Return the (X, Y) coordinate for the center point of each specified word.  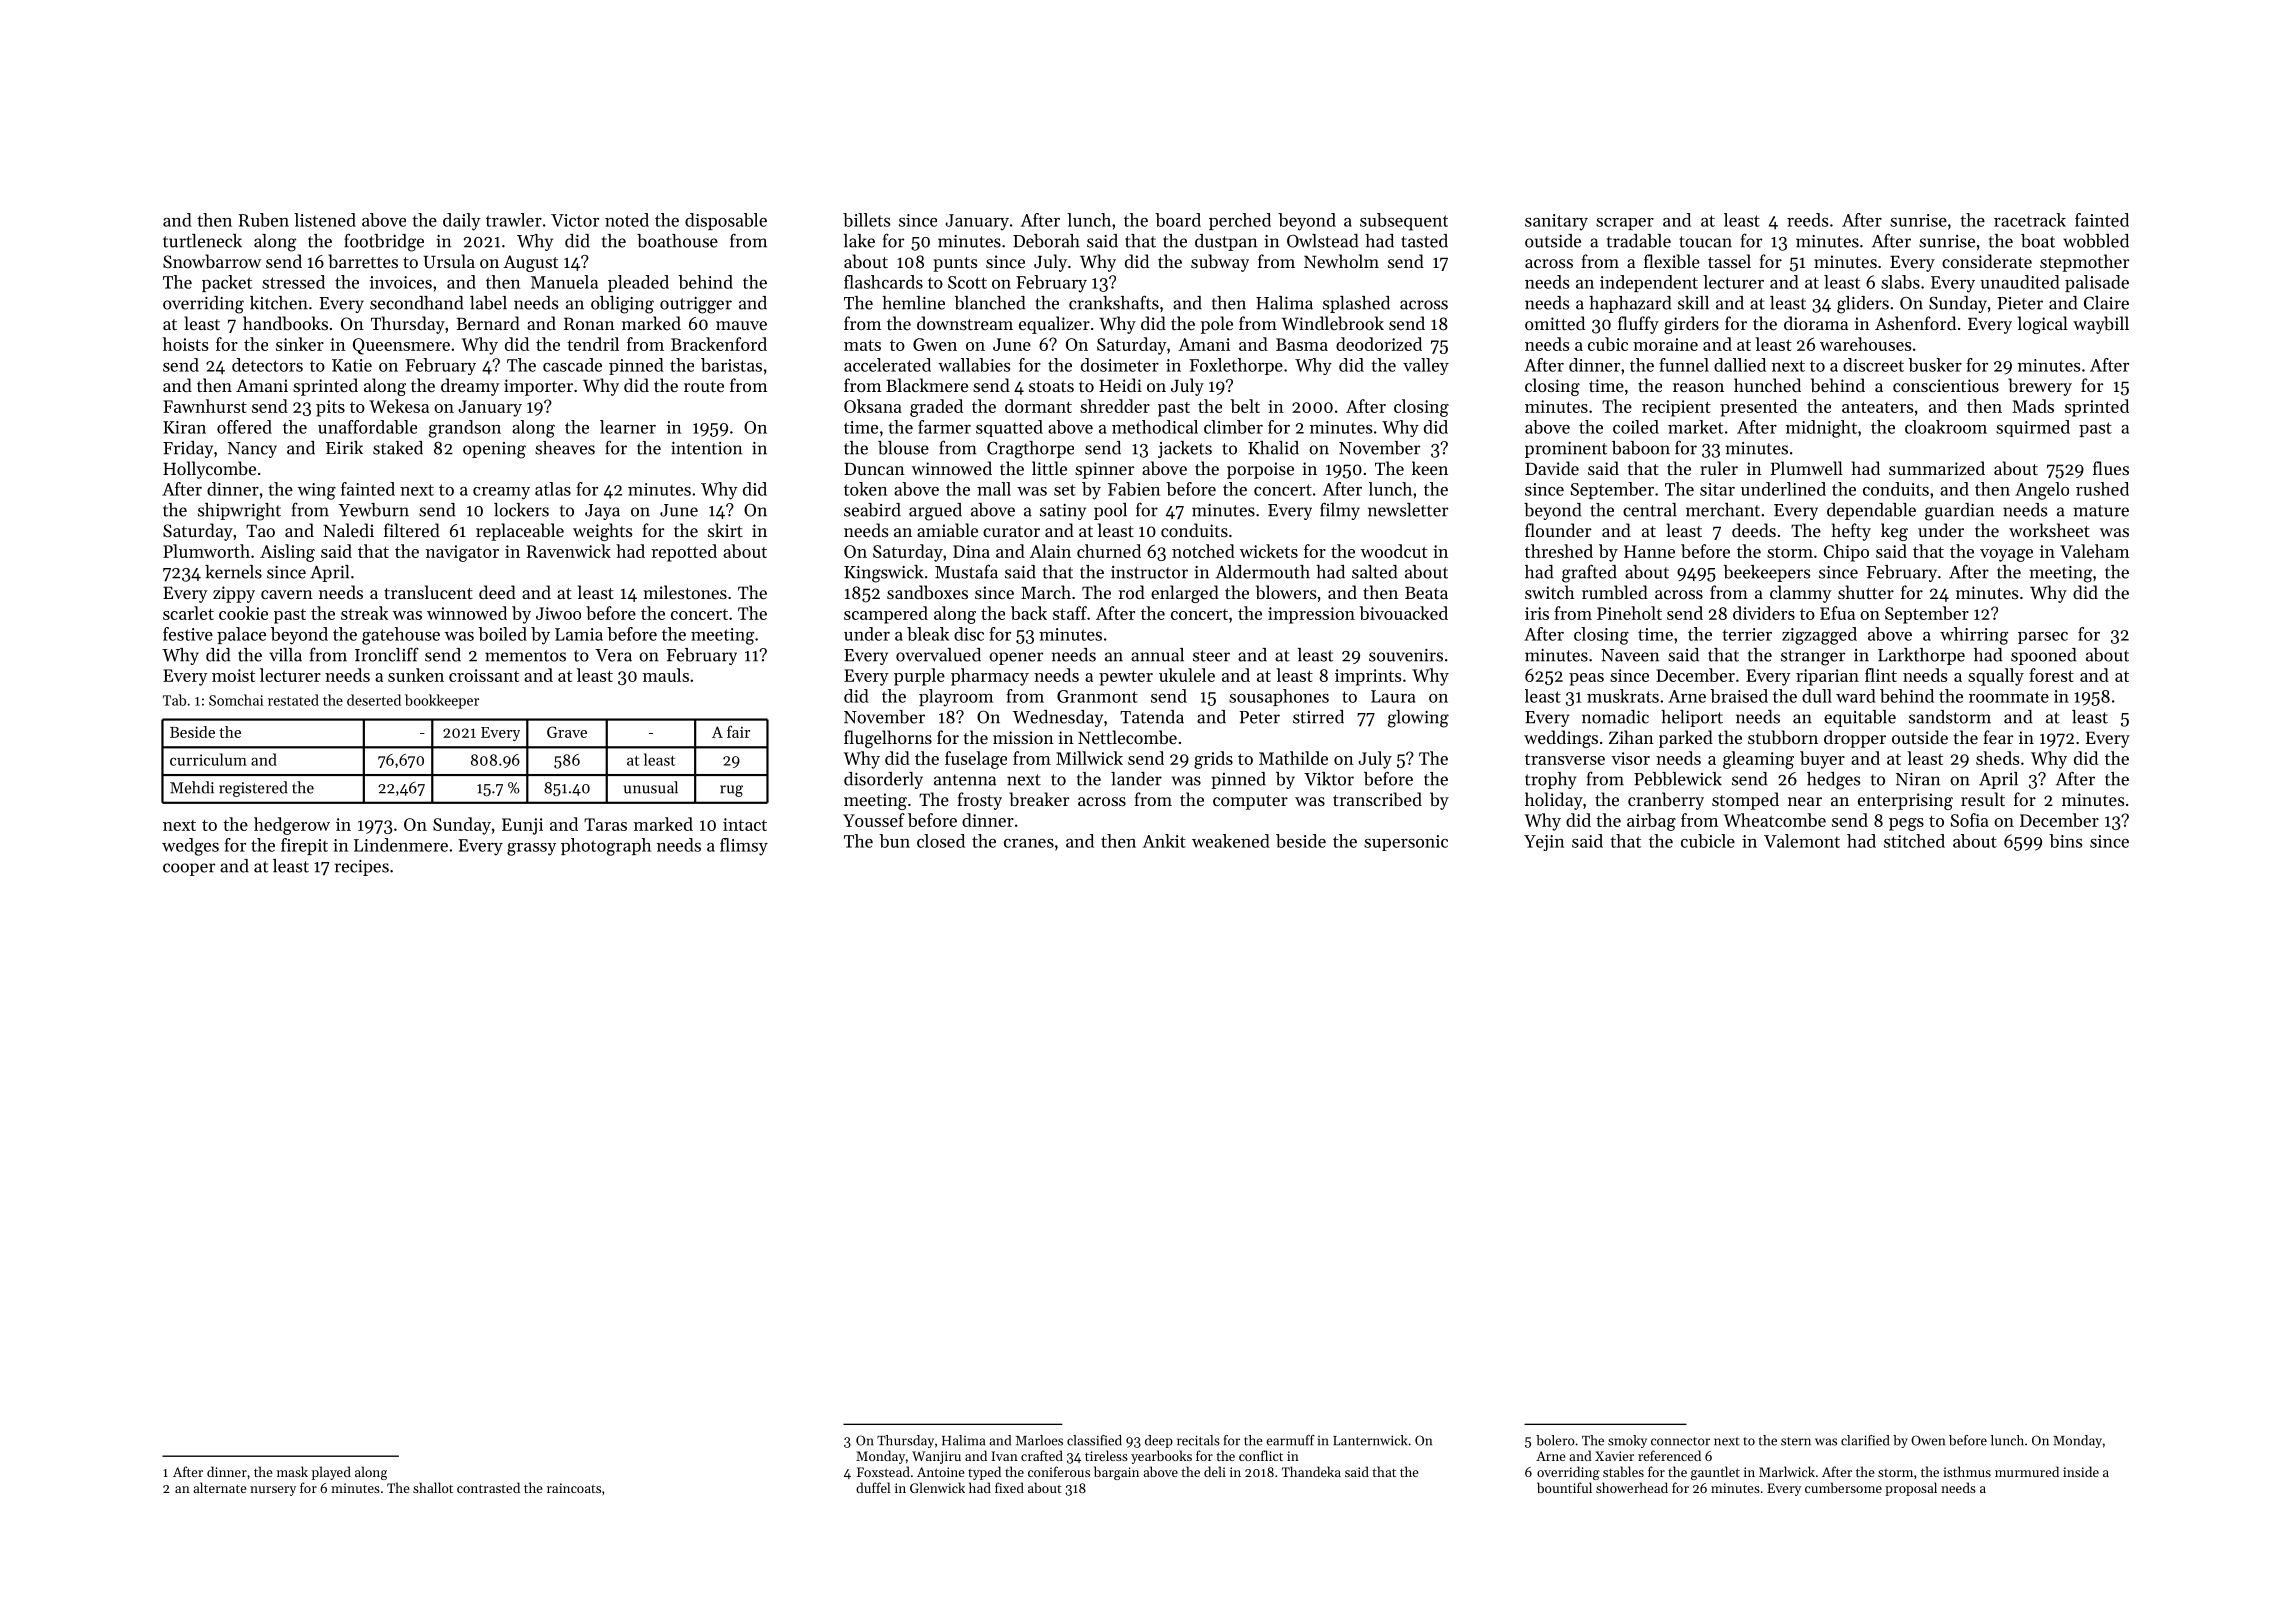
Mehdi (192, 787)
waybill (2101, 325)
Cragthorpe (1030, 450)
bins (2065, 841)
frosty (979, 801)
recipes (362, 868)
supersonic (1406, 843)
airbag (1651, 822)
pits (330, 408)
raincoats (574, 1488)
